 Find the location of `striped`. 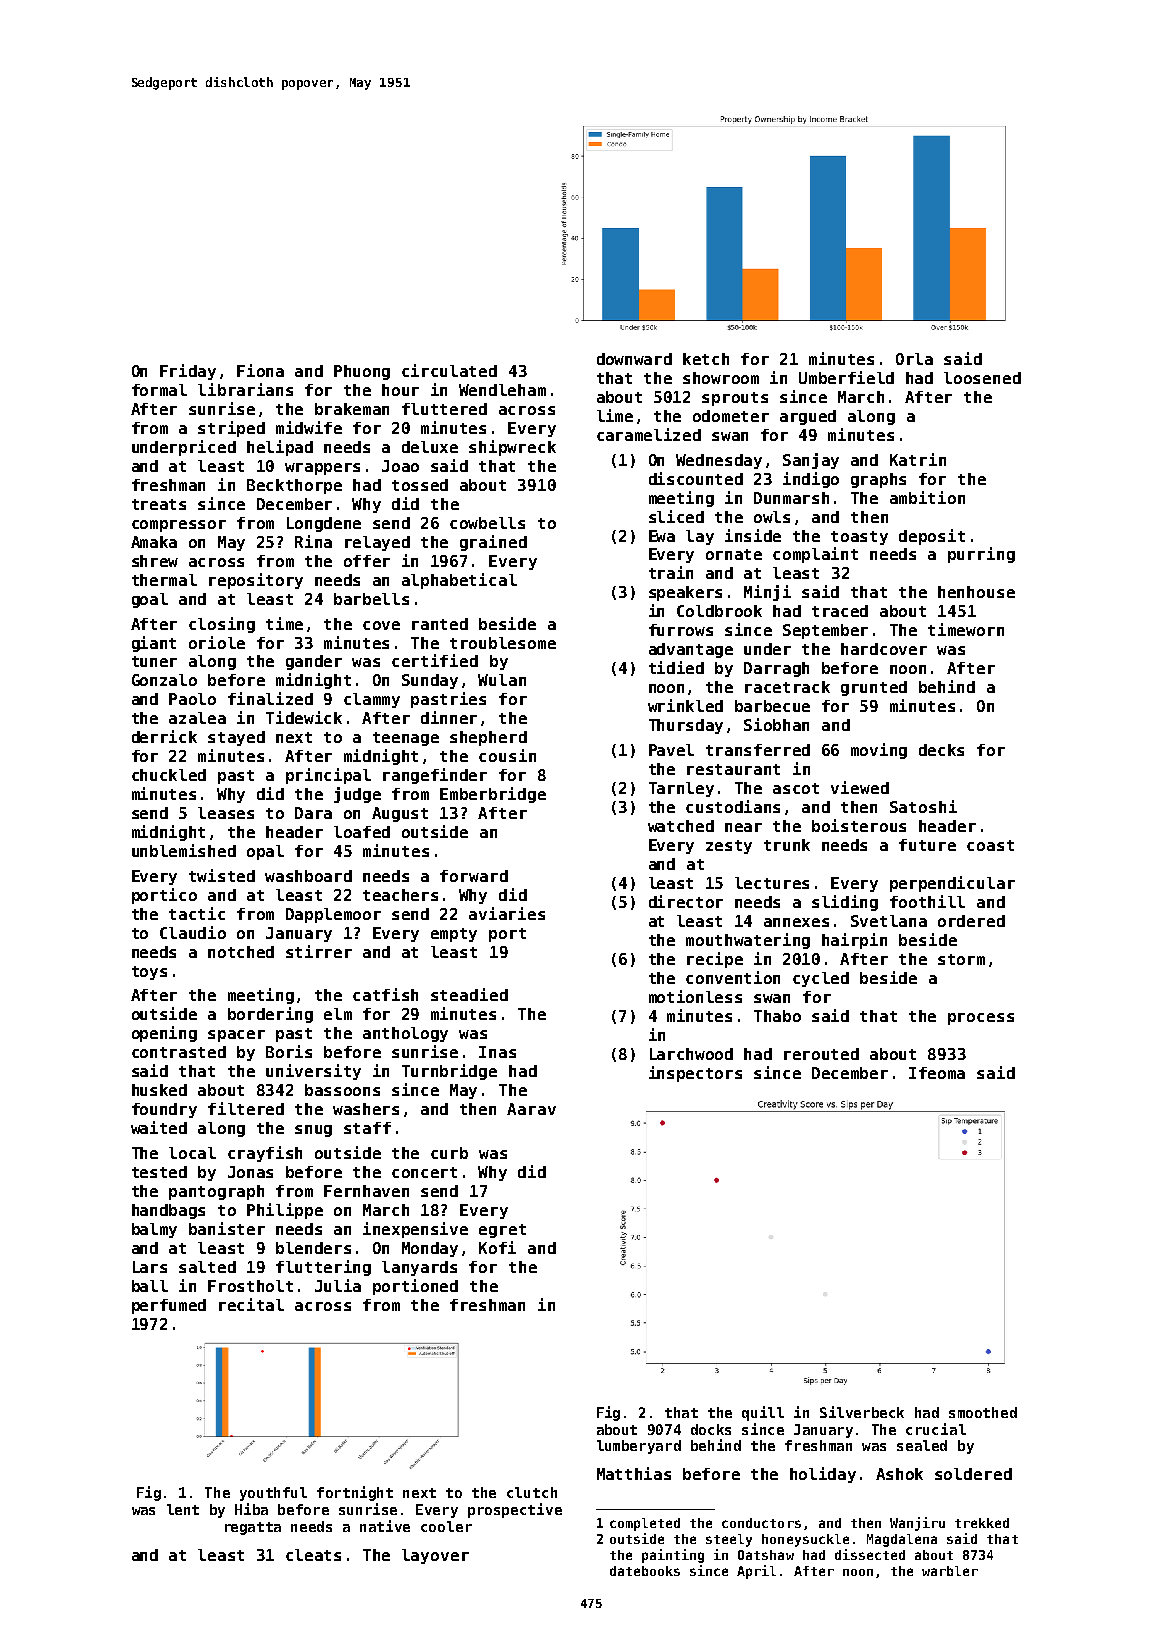

striped is located at coordinates (231, 429).
